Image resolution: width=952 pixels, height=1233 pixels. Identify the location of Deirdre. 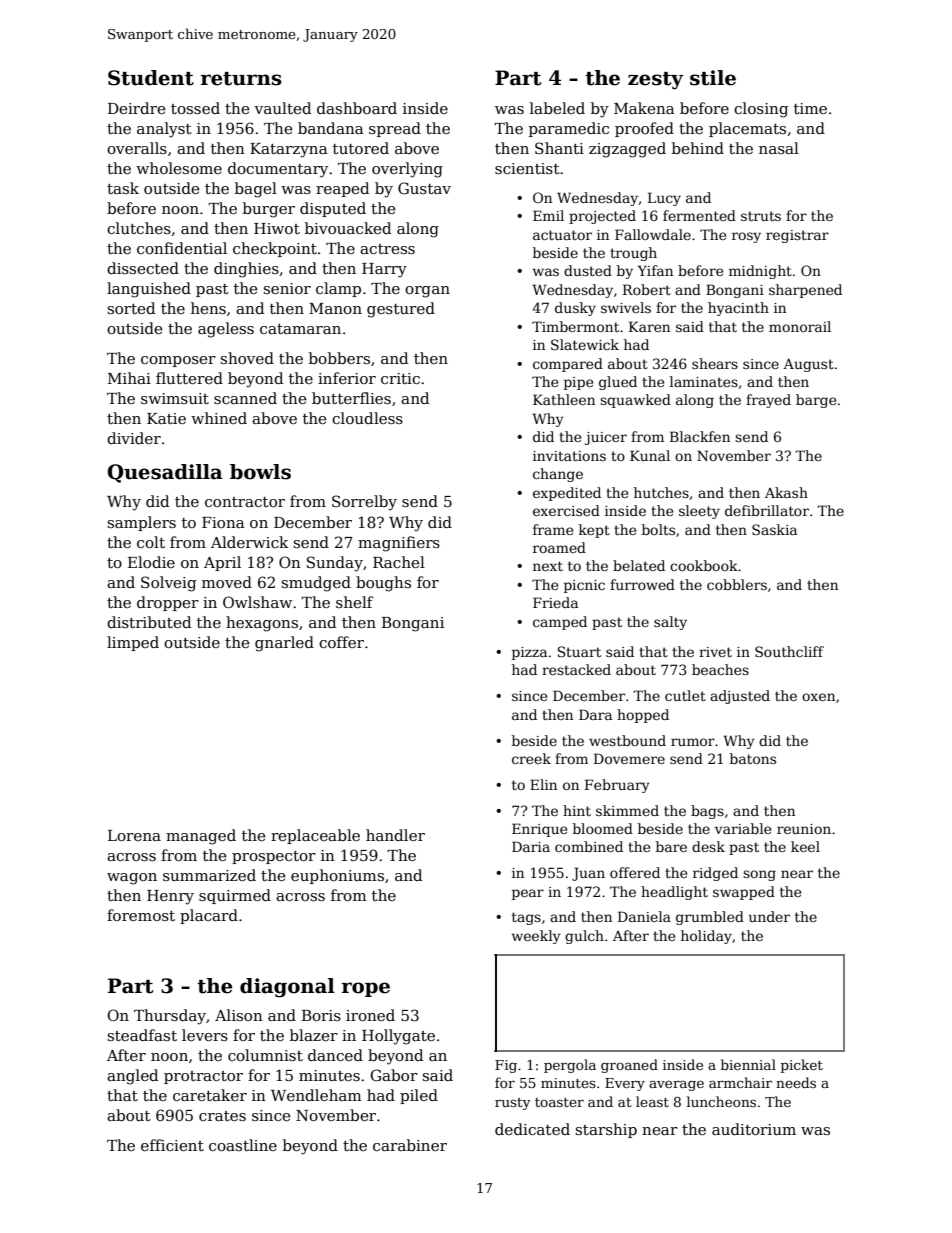
(137, 108).
